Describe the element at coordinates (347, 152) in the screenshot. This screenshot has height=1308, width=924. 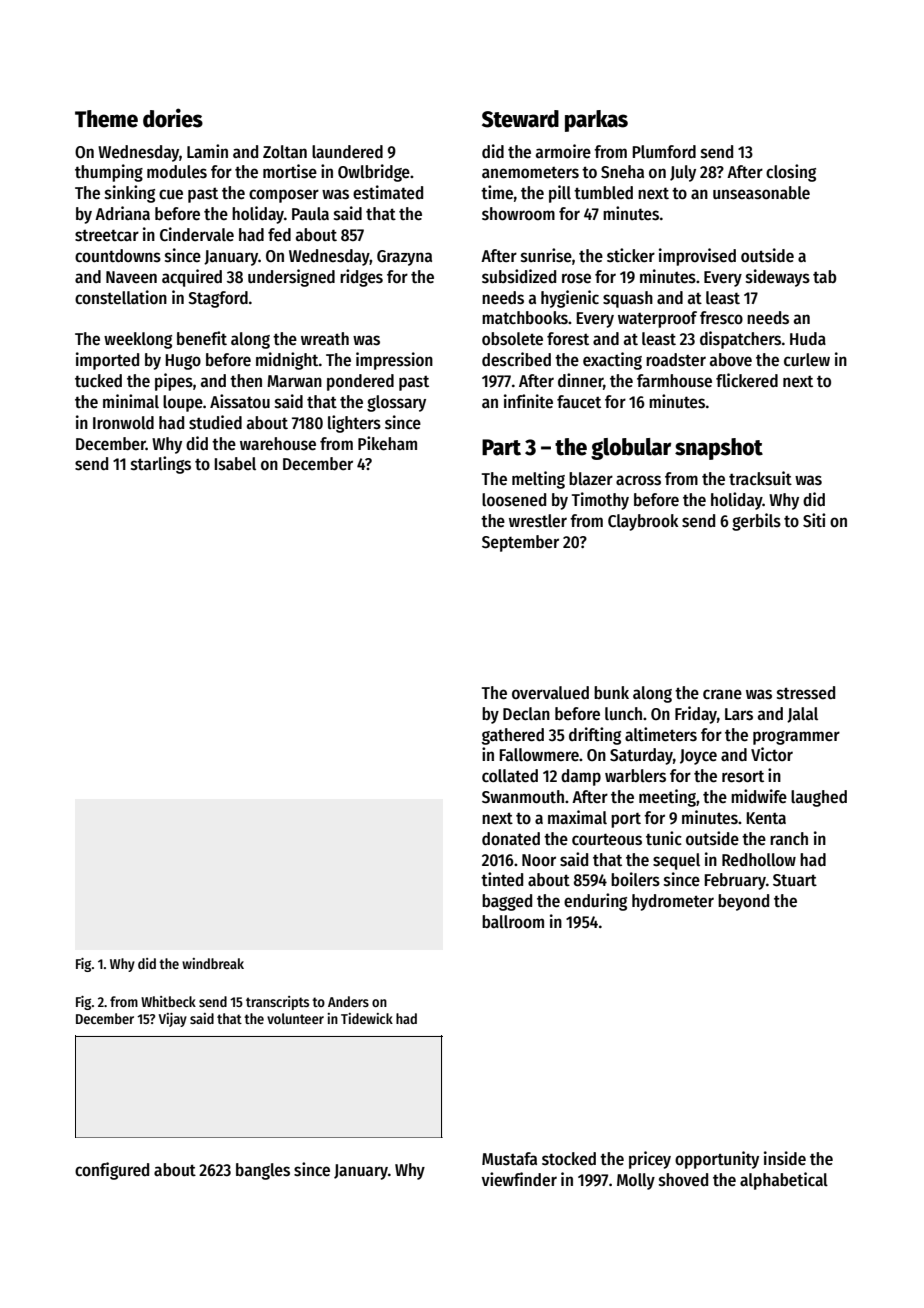
I see `laundered` at that location.
